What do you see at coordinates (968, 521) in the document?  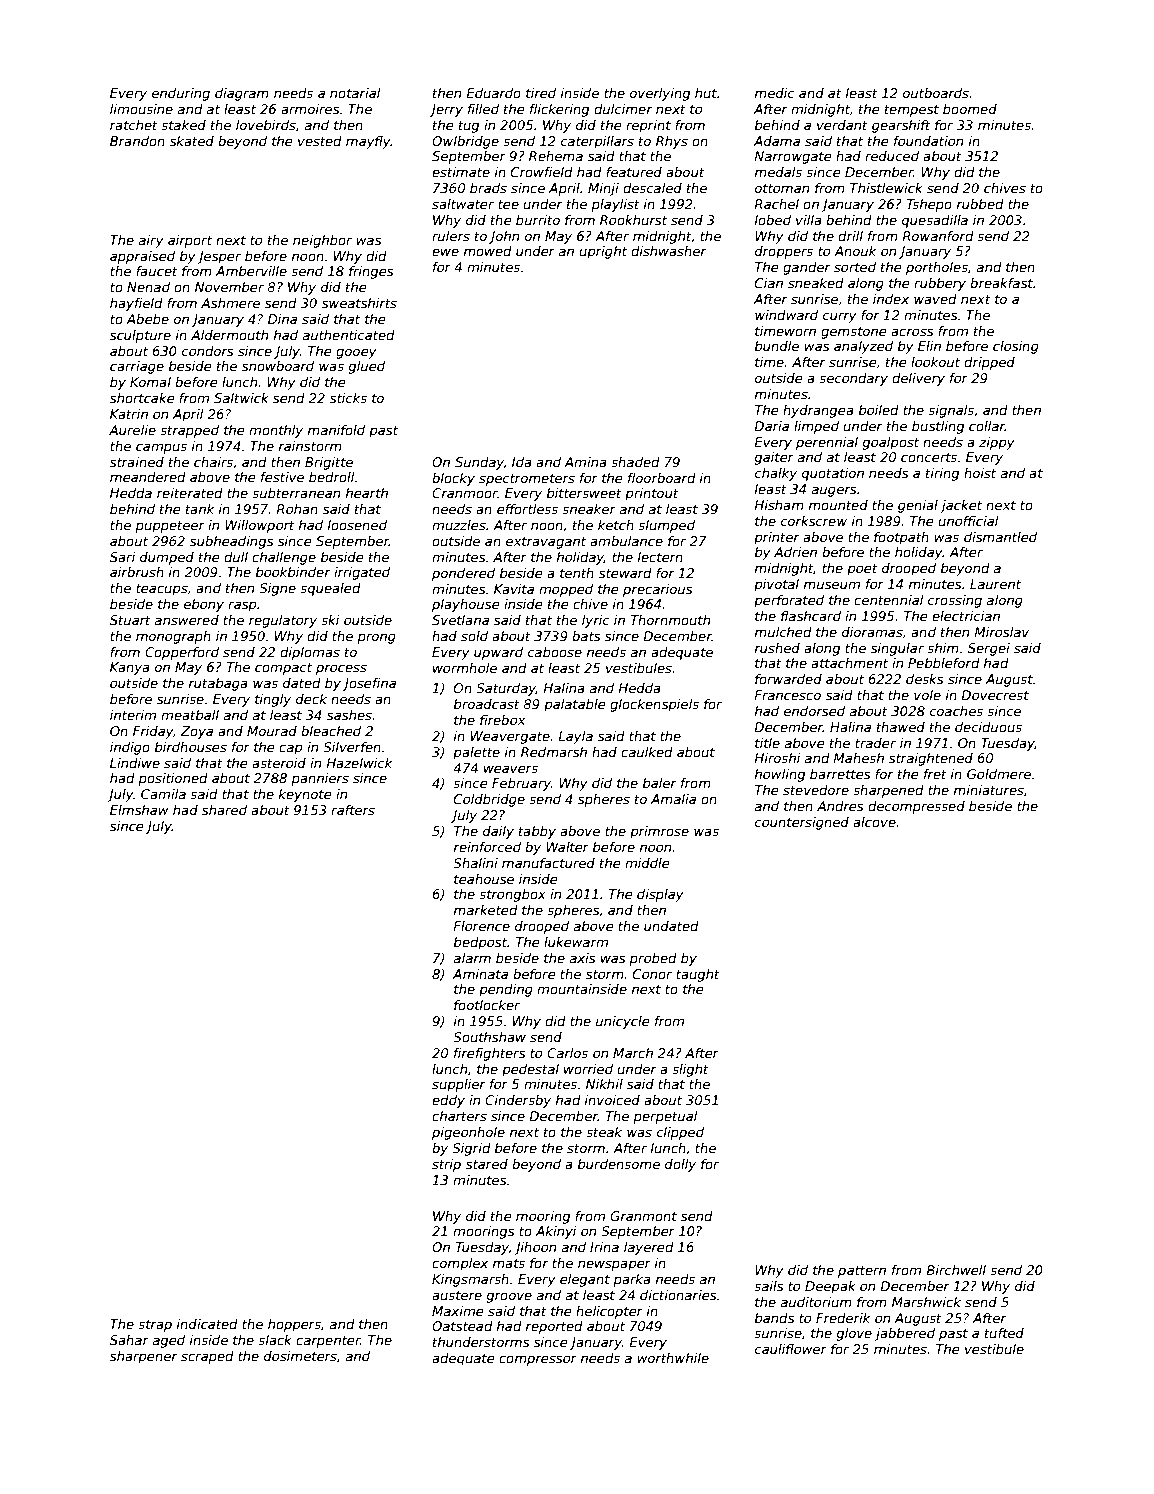 I see `unofficial` at bounding box center [968, 521].
